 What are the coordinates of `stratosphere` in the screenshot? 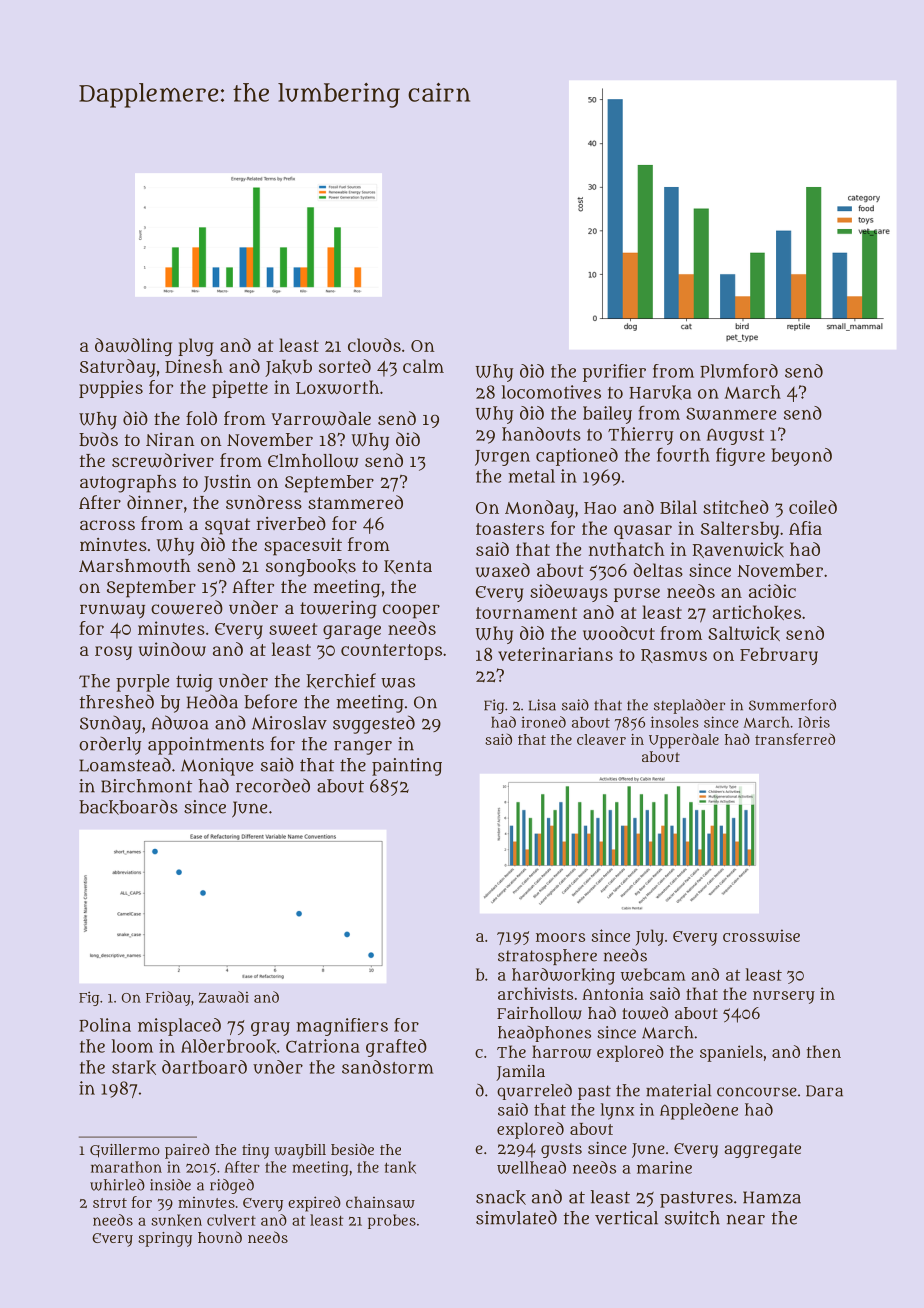 It's located at (547, 957).
